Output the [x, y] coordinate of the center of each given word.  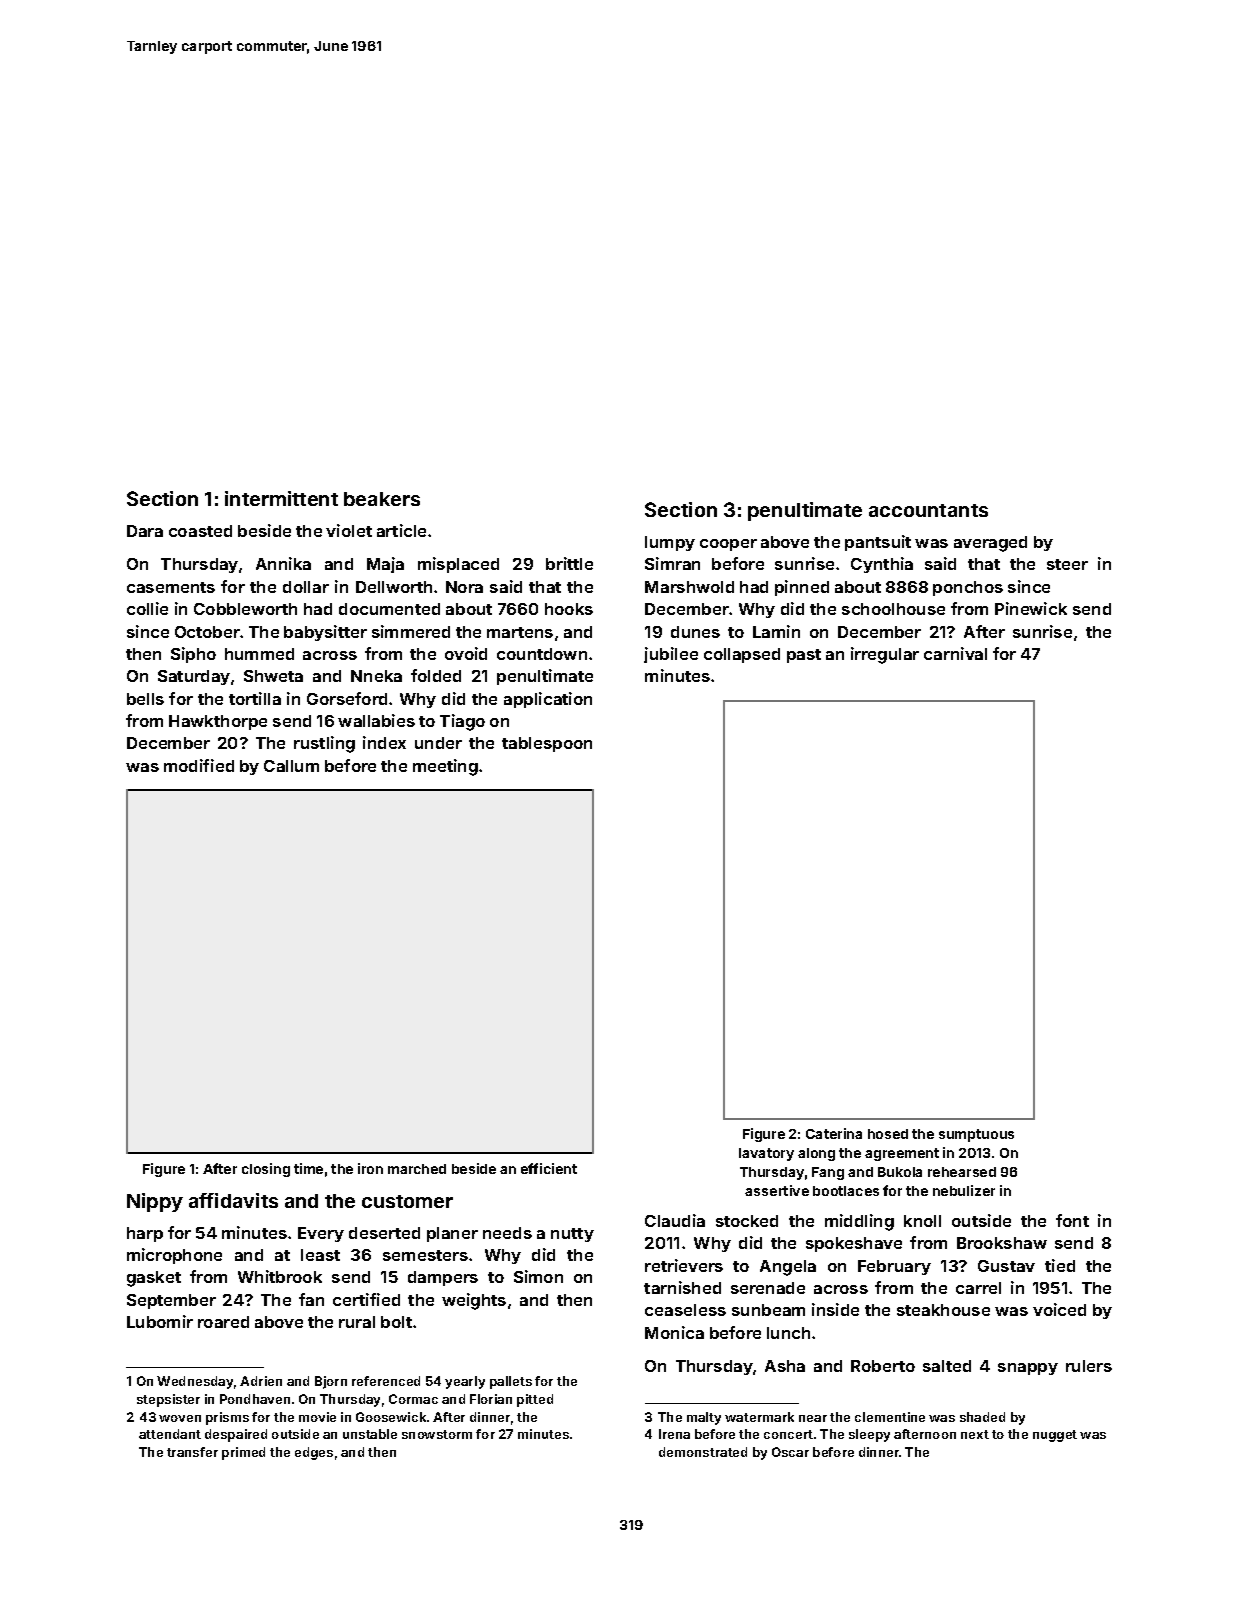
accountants [928, 510]
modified [199, 765]
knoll [922, 1221]
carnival [955, 653]
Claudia [675, 1220]
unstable [370, 1434]
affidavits [233, 1200]
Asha [785, 1366]
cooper [728, 545]
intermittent [281, 498]
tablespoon [547, 744]
